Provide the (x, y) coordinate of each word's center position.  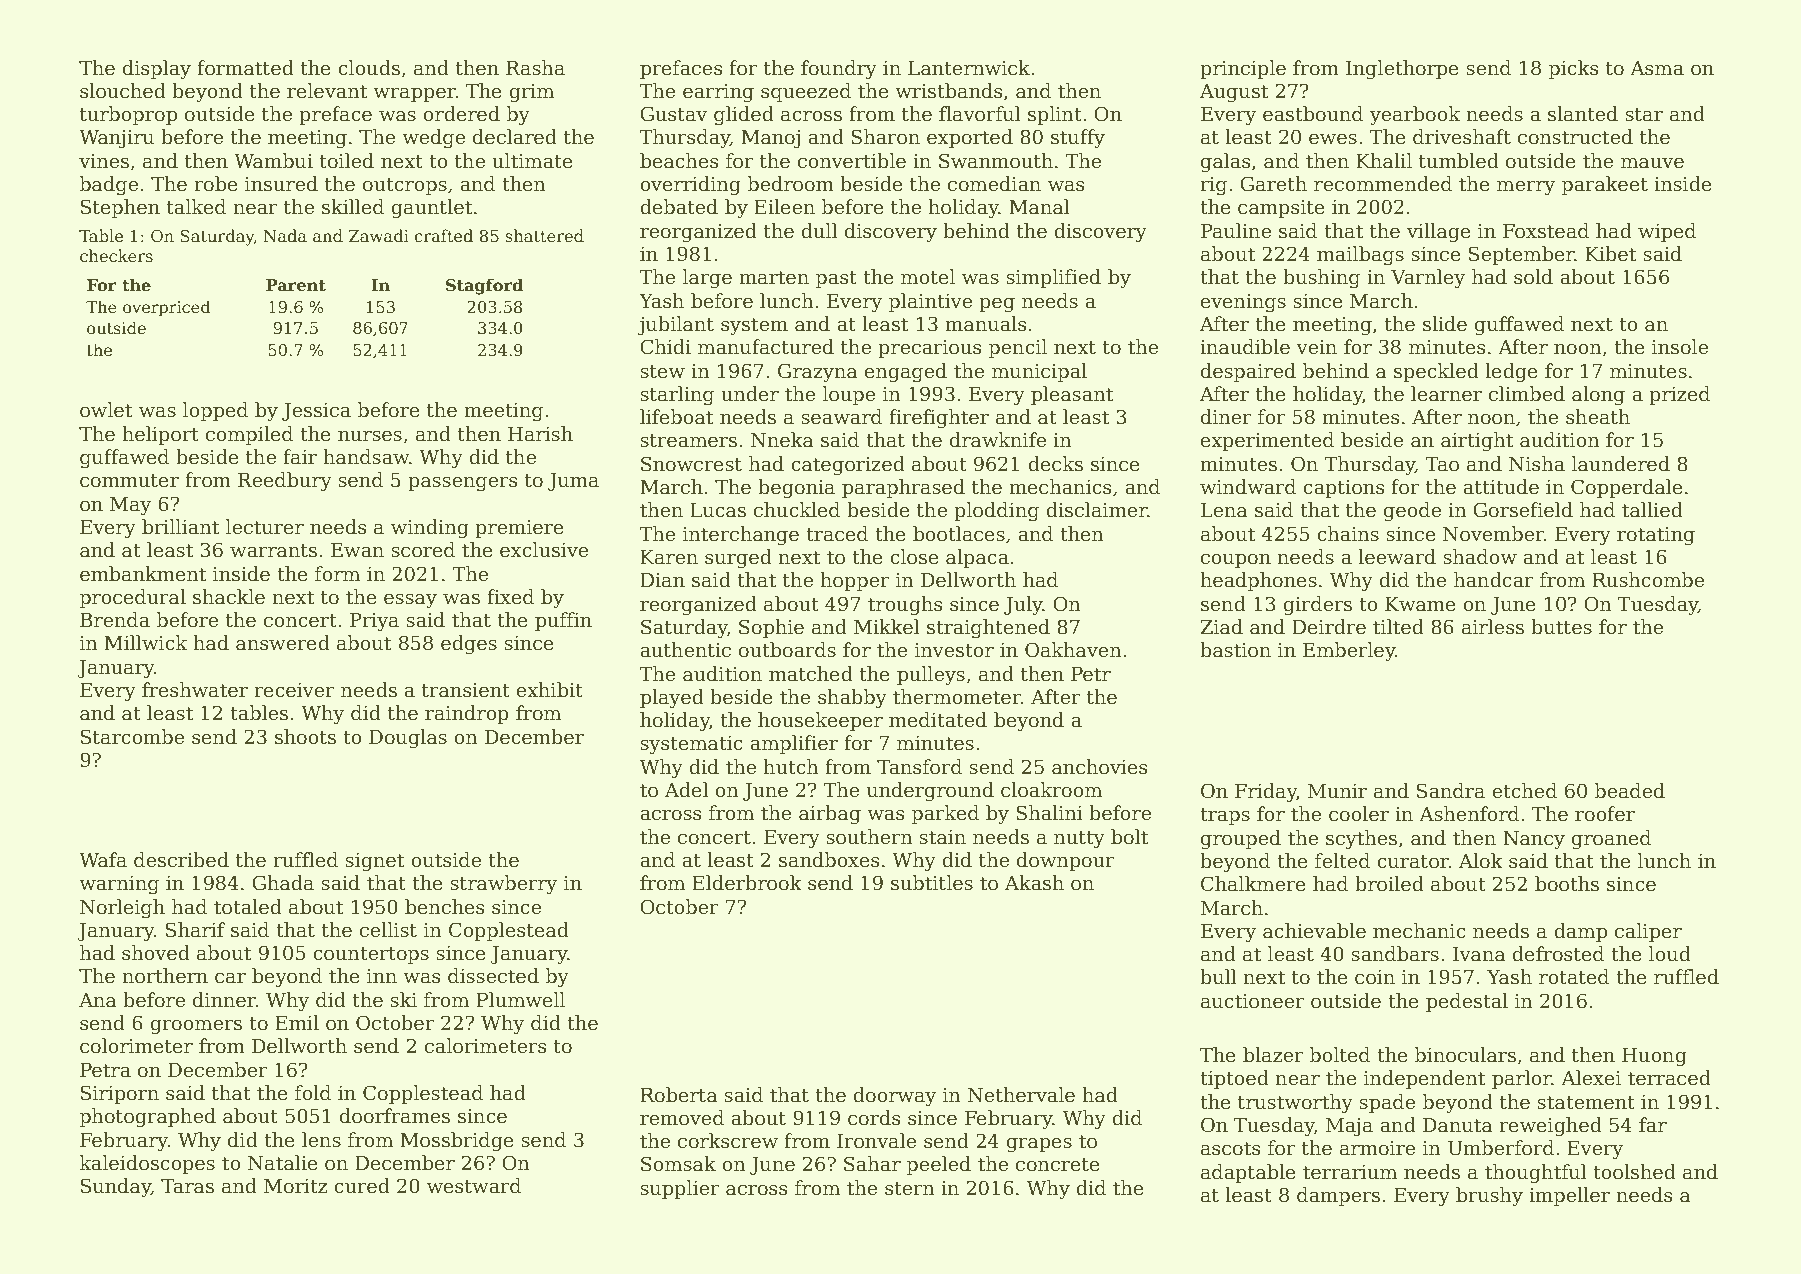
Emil (297, 1022)
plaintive (930, 302)
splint (1055, 115)
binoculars (1465, 1055)
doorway (894, 1096)
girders (1317, 605)
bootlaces (959, 534)
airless (1493, 627)
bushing (1321, 278)
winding (430, 528)
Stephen (120, 208)
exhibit (549, 690)
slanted (1583, 114)
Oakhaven (1073, 650)
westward (474, 1186)
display (157, 69)
